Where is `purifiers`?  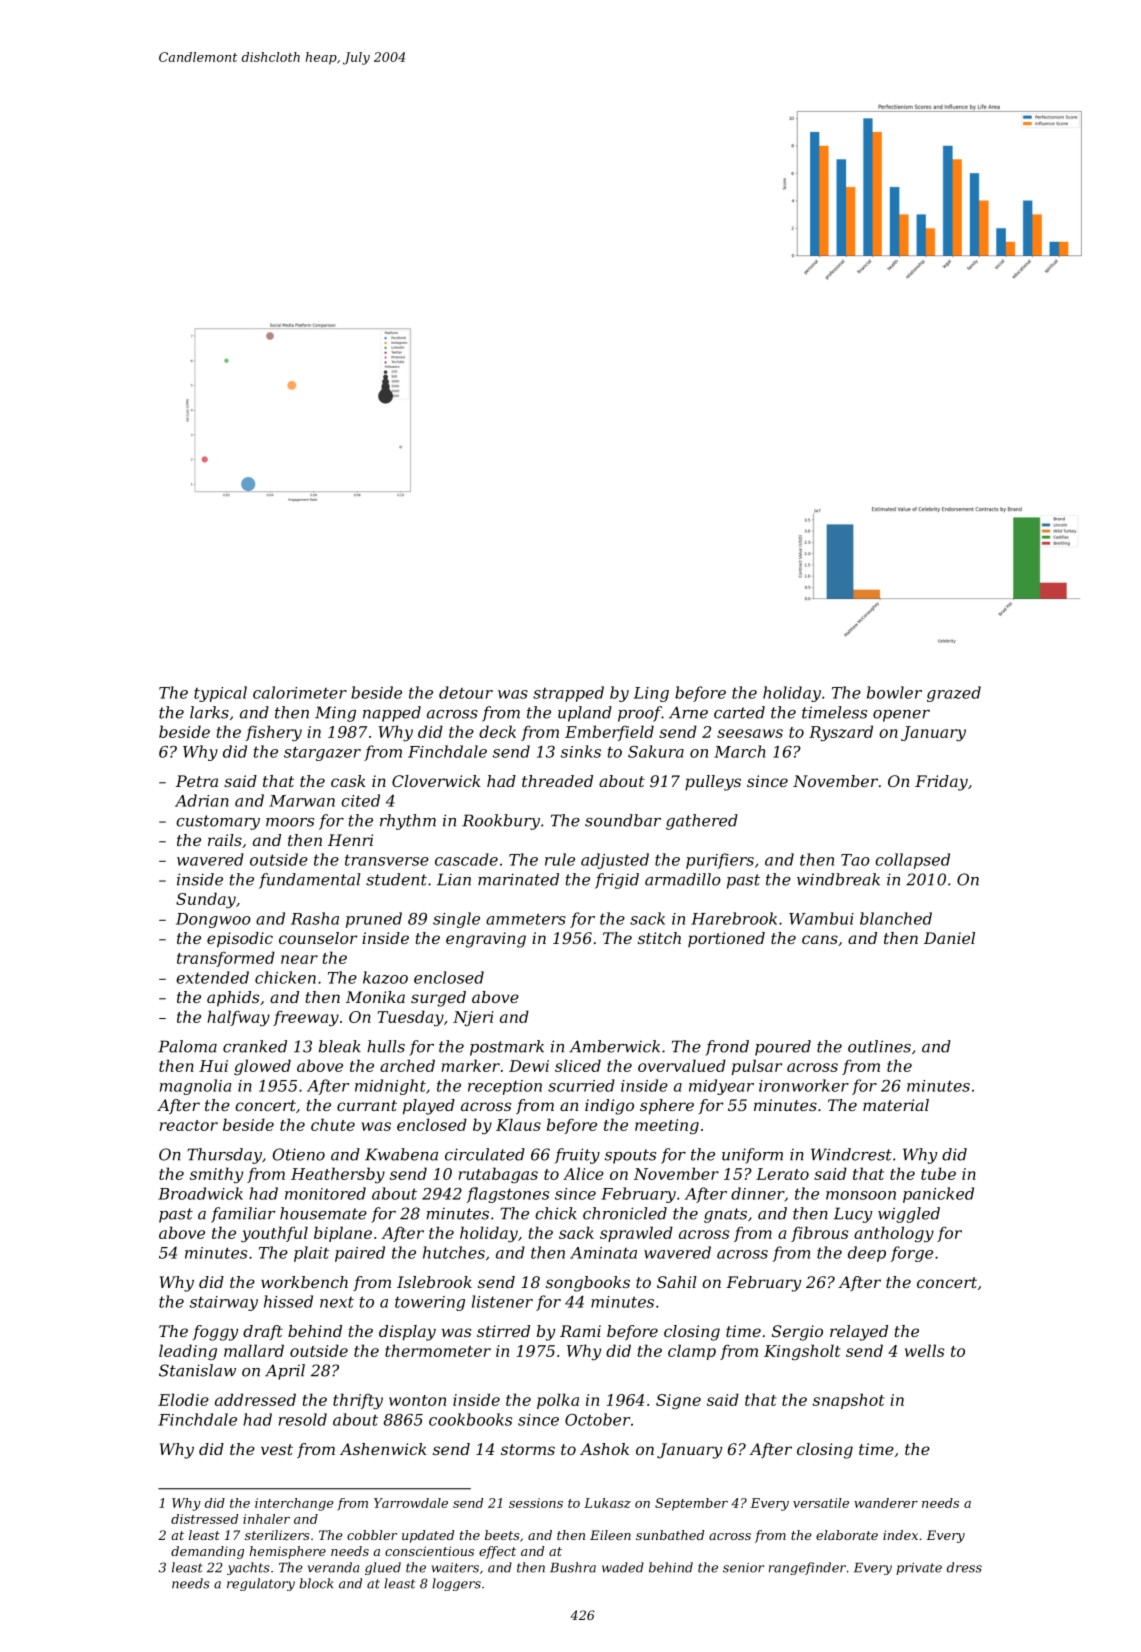 purifiers is located at coordinates (720, 861).
